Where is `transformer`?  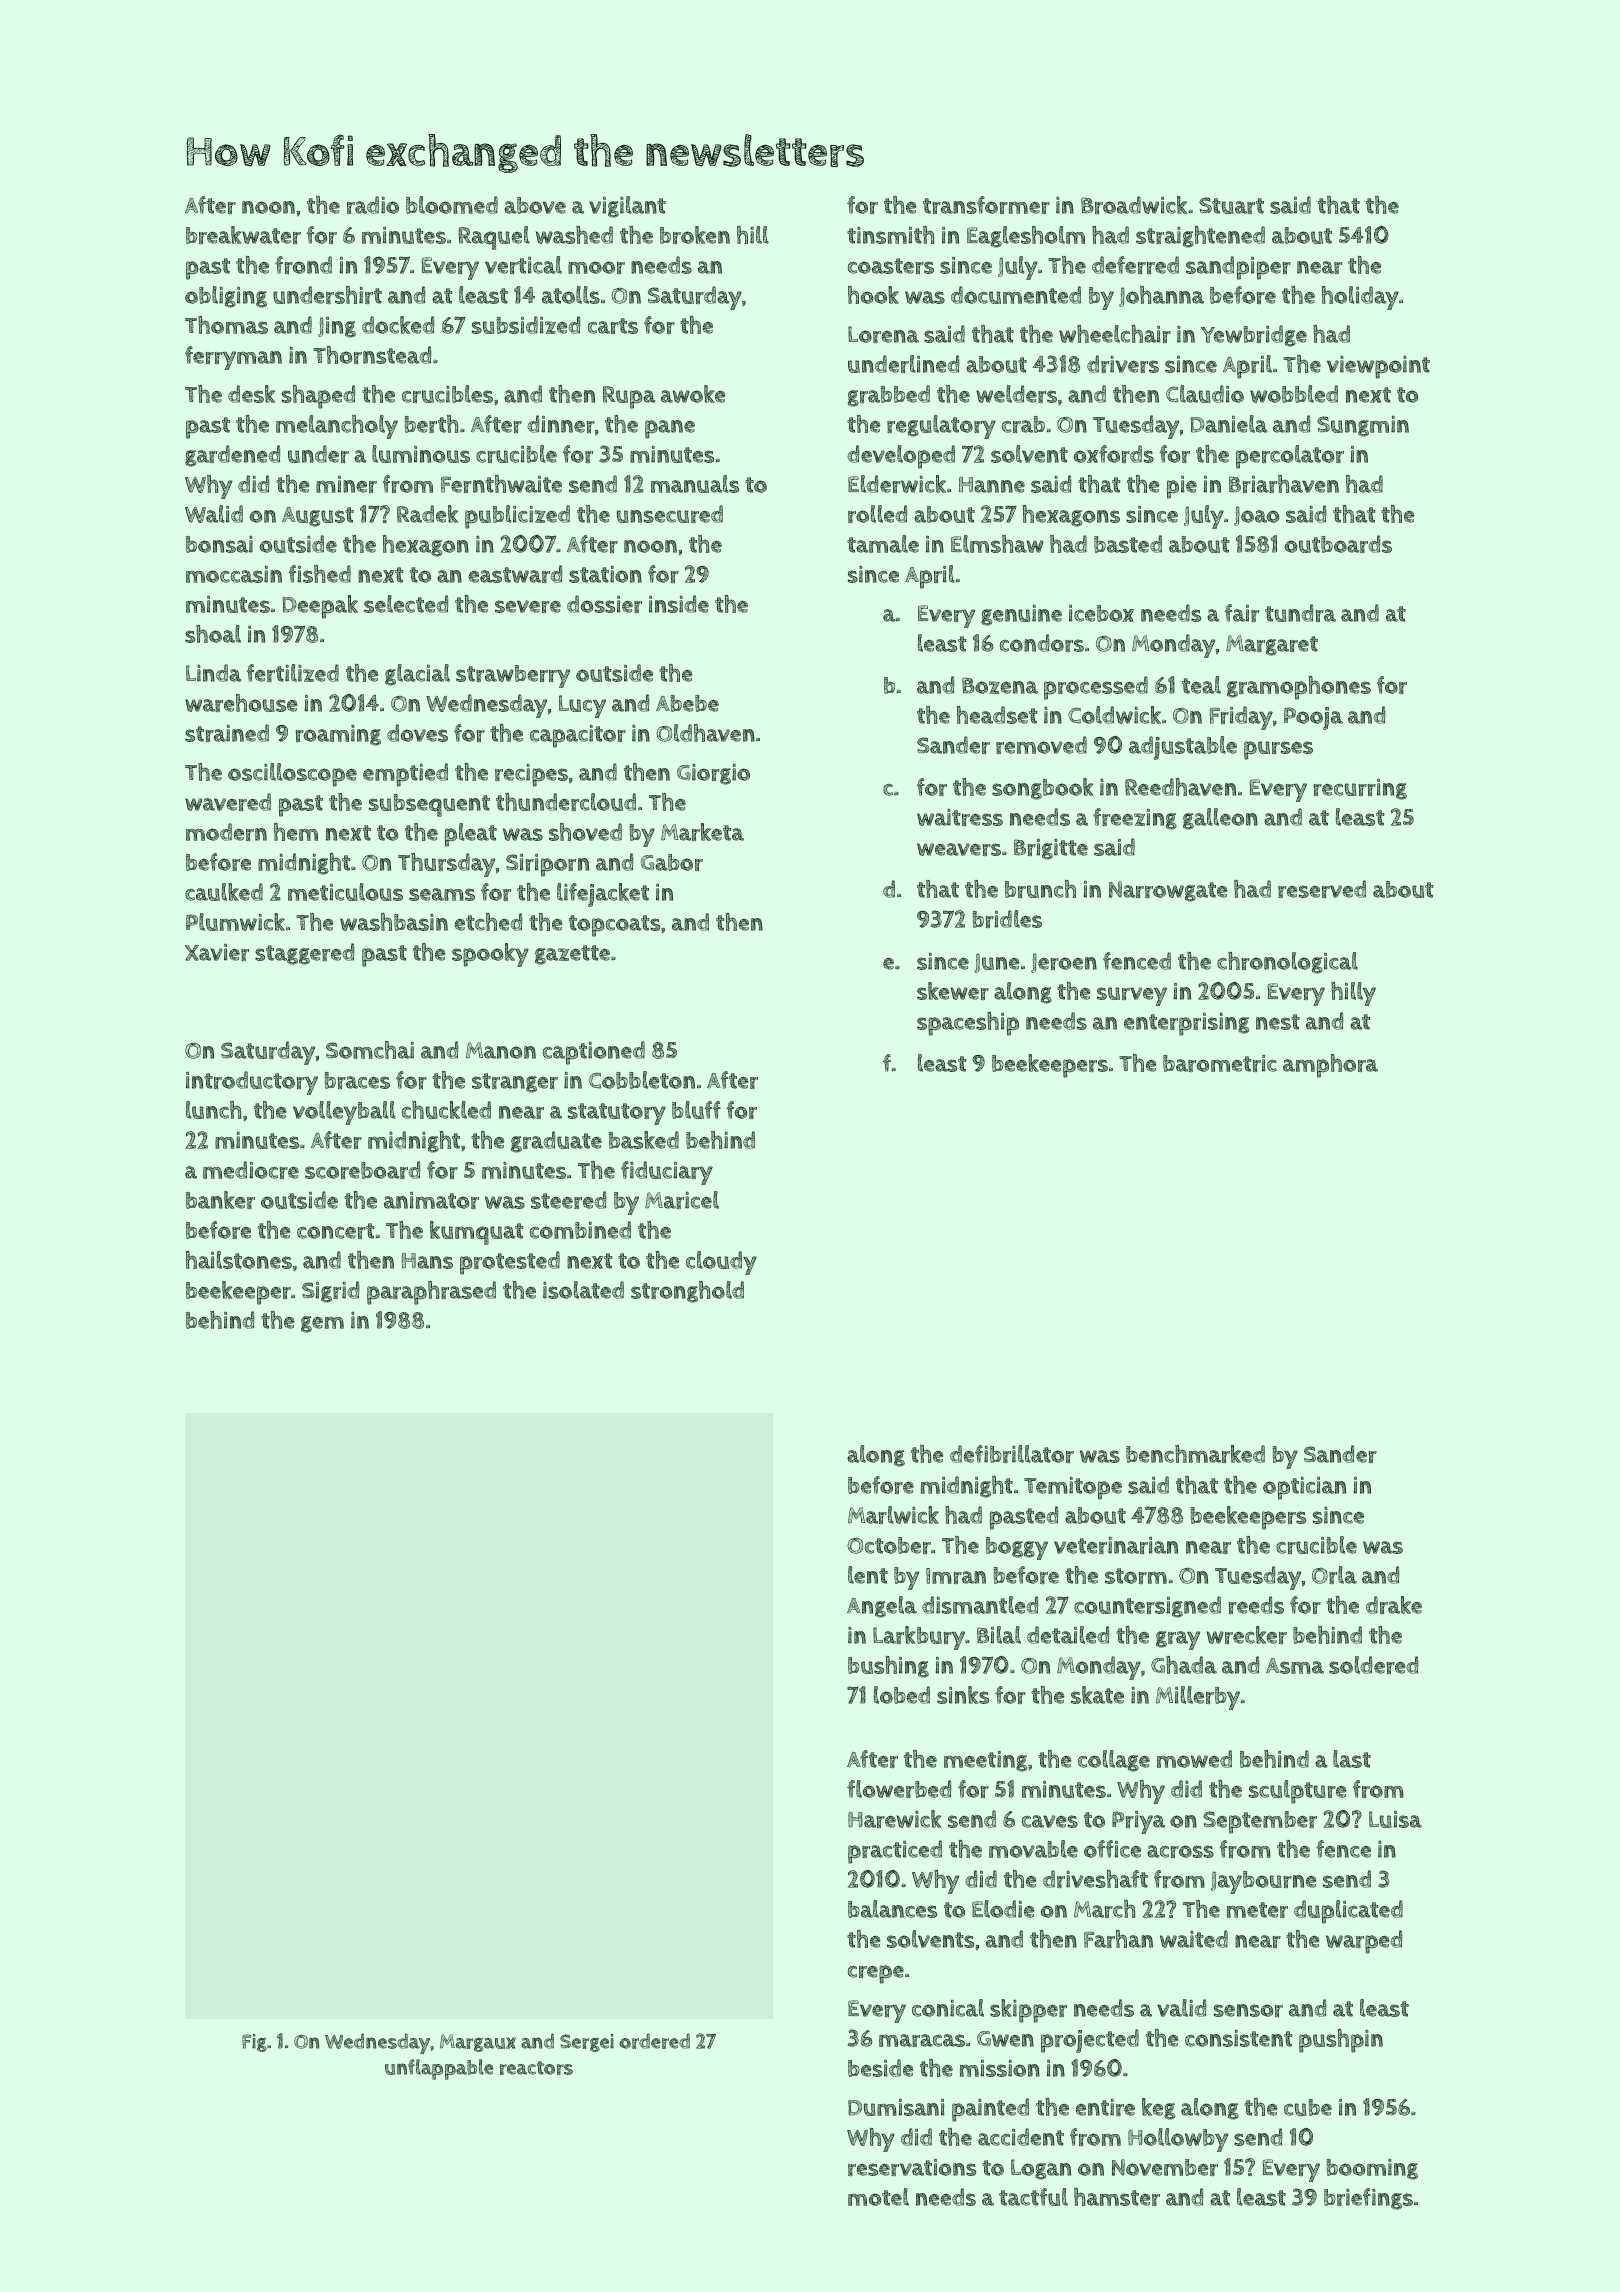
transformer is located at coordinates (986, 205).
